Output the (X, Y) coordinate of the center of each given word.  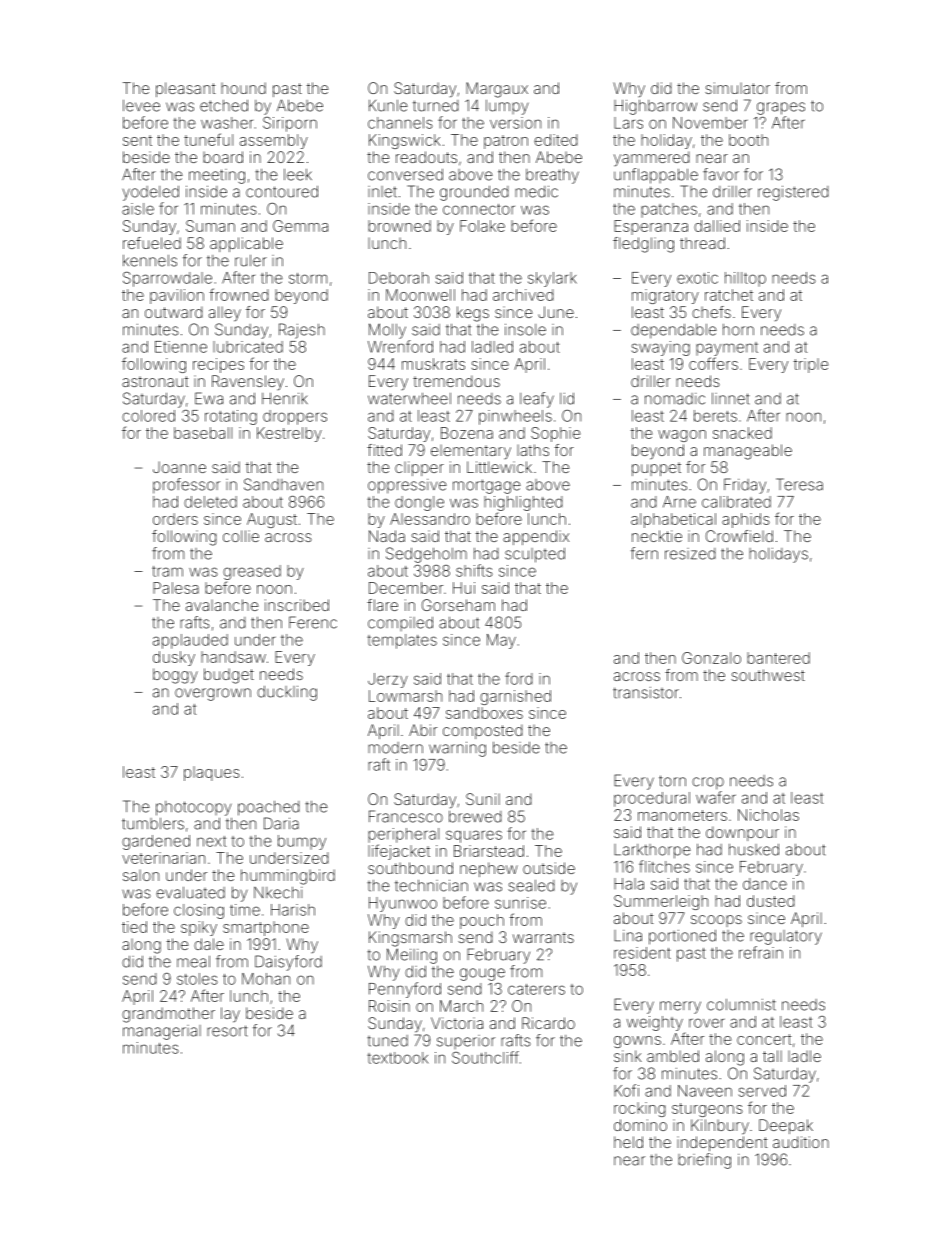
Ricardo (548, 1023)
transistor (646, 693)
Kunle (388, 106)
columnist (741, 1005)
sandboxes (484, 713)
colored (148, 416)
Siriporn (290, 124)
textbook (397, 1058)
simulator (737, 88)
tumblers (153, 823)
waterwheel (409, 398)
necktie (657, 536)
